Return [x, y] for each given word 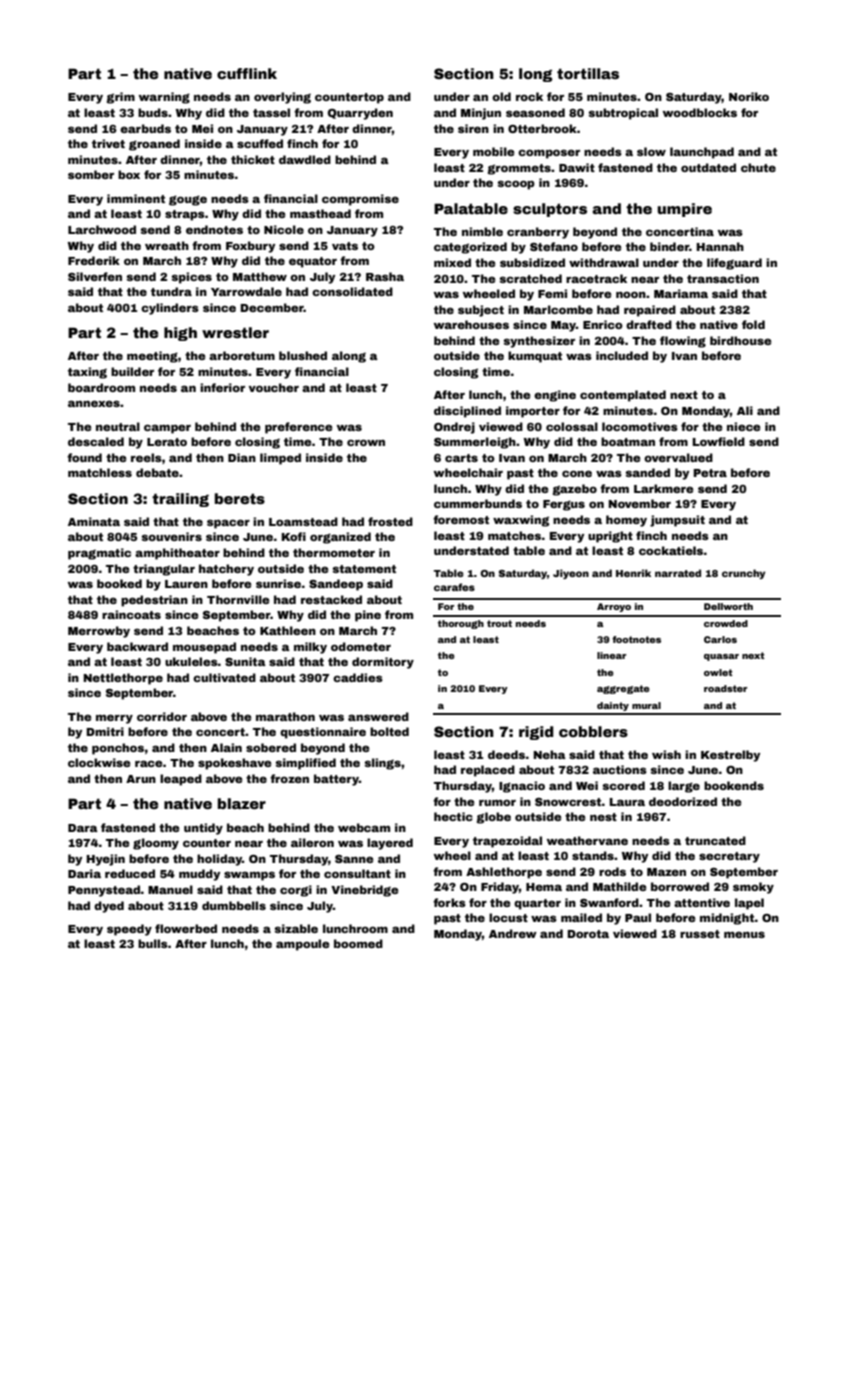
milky [310, 648]
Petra [710, 473]
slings [382, 764]
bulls [153, 943]
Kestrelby [730, 756]
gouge [188, 200]
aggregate [623, 689]
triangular [164, 570]
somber [91, 174]
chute [758, 167]
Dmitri [105, 731]
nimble [482, 231]
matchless [100, 472]
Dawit [577, 167]
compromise [360, 200]
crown [366, 442]
